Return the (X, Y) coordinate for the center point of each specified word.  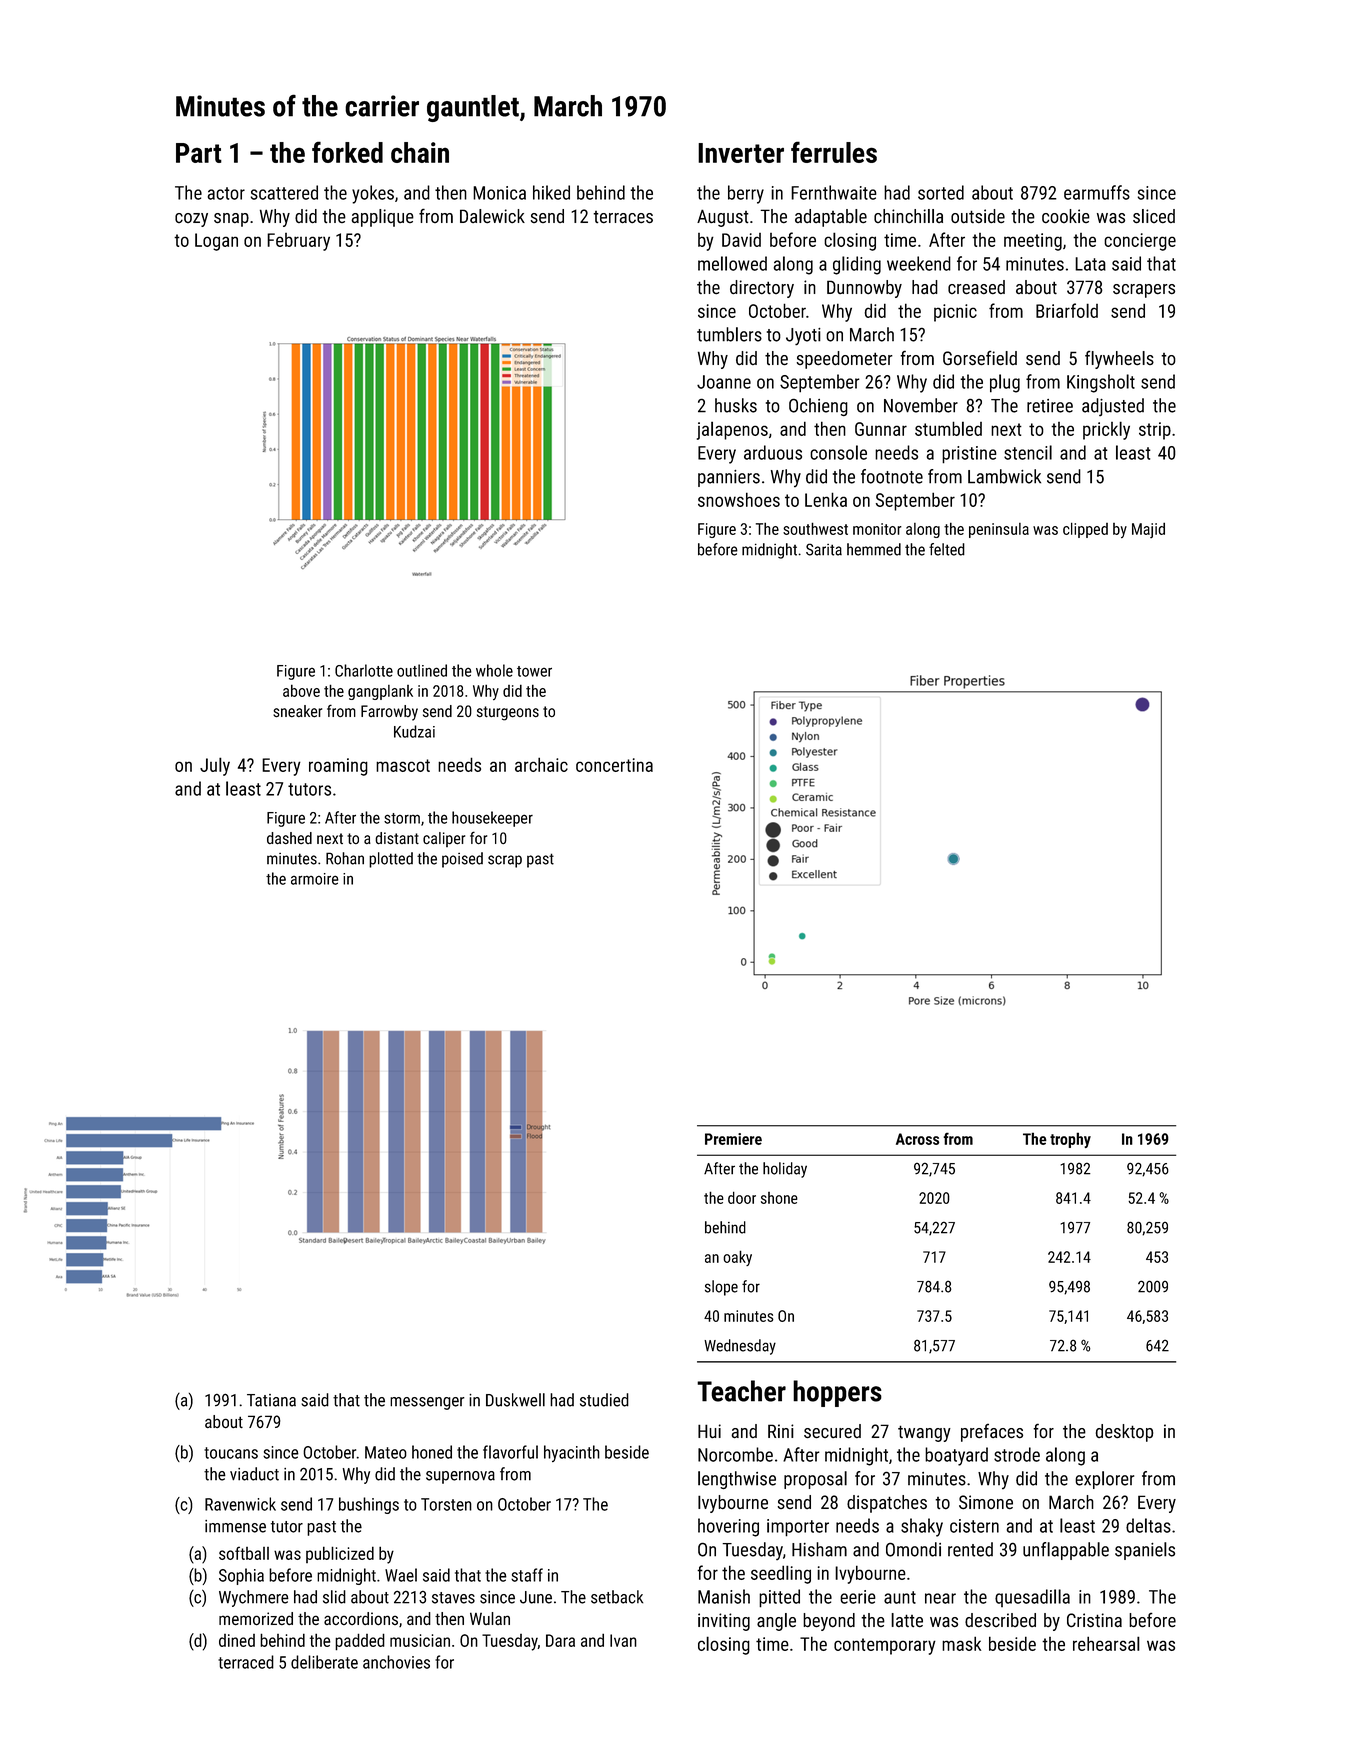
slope (721, 1288)
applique (382, 218)
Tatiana (271, 1400)
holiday (785, 1170)
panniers (729, 478)
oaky (737, 1258)
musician (420, 1640)
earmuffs (1097, 192)
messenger (427, 1403)
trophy (1070, 1140)
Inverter (741, 153)
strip (1155, 431)
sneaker (297, 711)
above (301, 690)
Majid (1148, 530)
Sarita (824, 549)
